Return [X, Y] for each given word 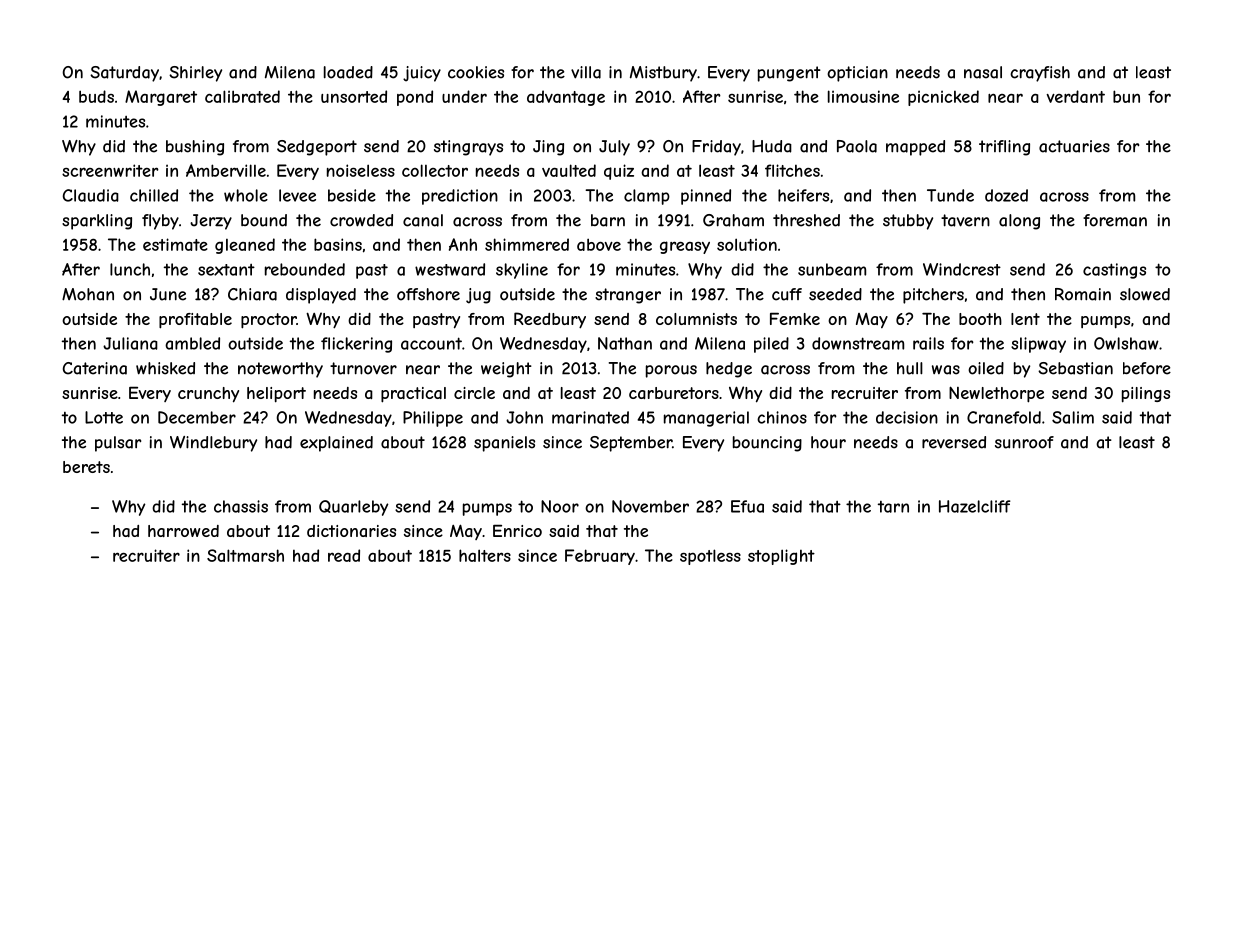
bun [1126, 96]
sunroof [1024, 442]
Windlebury [213, 444]
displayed [321, 296]
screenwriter [110, 170]
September [631, 444]
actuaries [1074, 146]
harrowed [183, 531]
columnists [696, 319]
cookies [476, 72]
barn [608, 220]
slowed [1145, 294]
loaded [348, 72]
